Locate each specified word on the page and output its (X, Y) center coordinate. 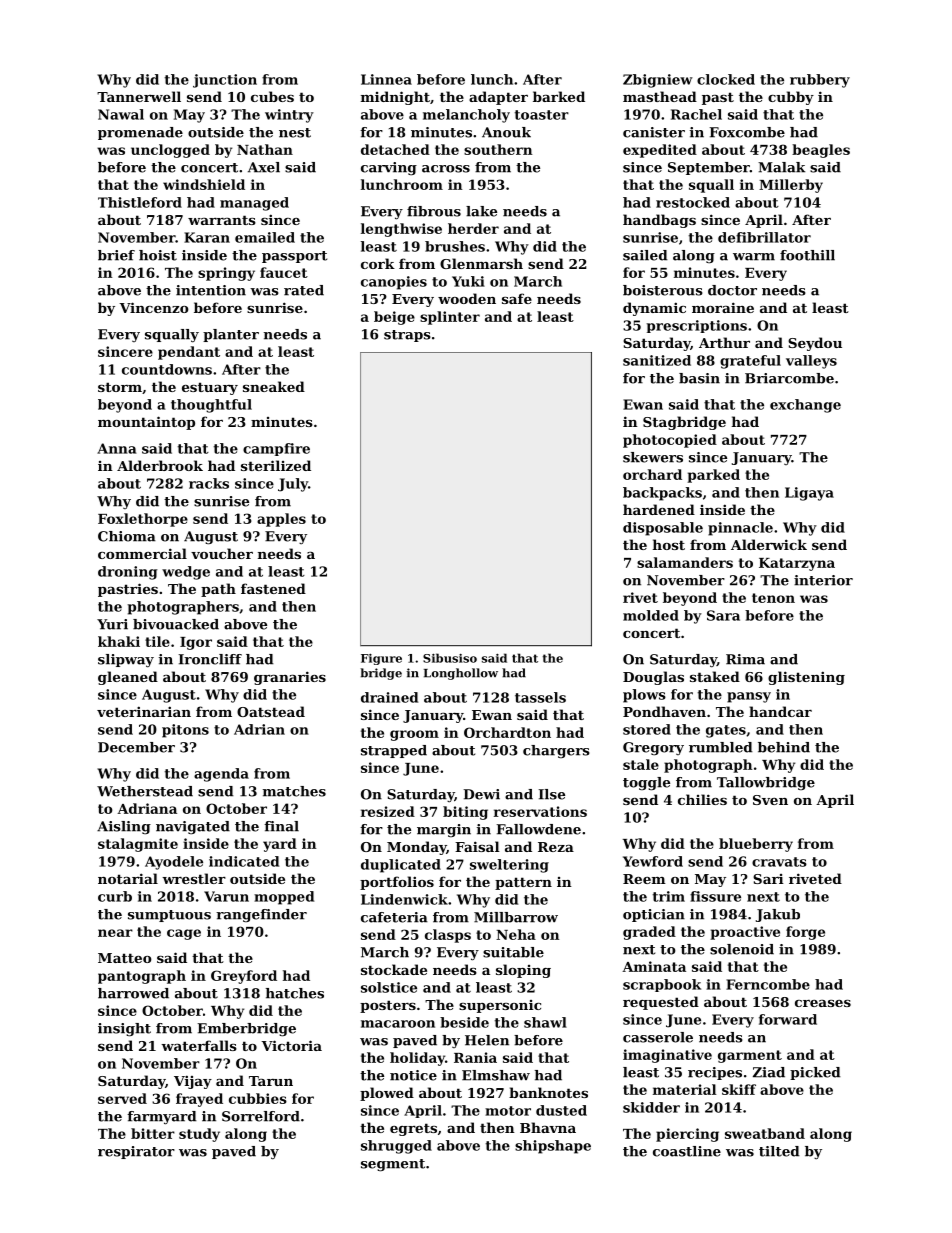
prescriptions (696, 326)
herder (473, 228)
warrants (222, 220)
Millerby (791, 186)
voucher (222, 553)
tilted (779, 1151)
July (293, 485)
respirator (136, 1152)
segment (393, 1165)
